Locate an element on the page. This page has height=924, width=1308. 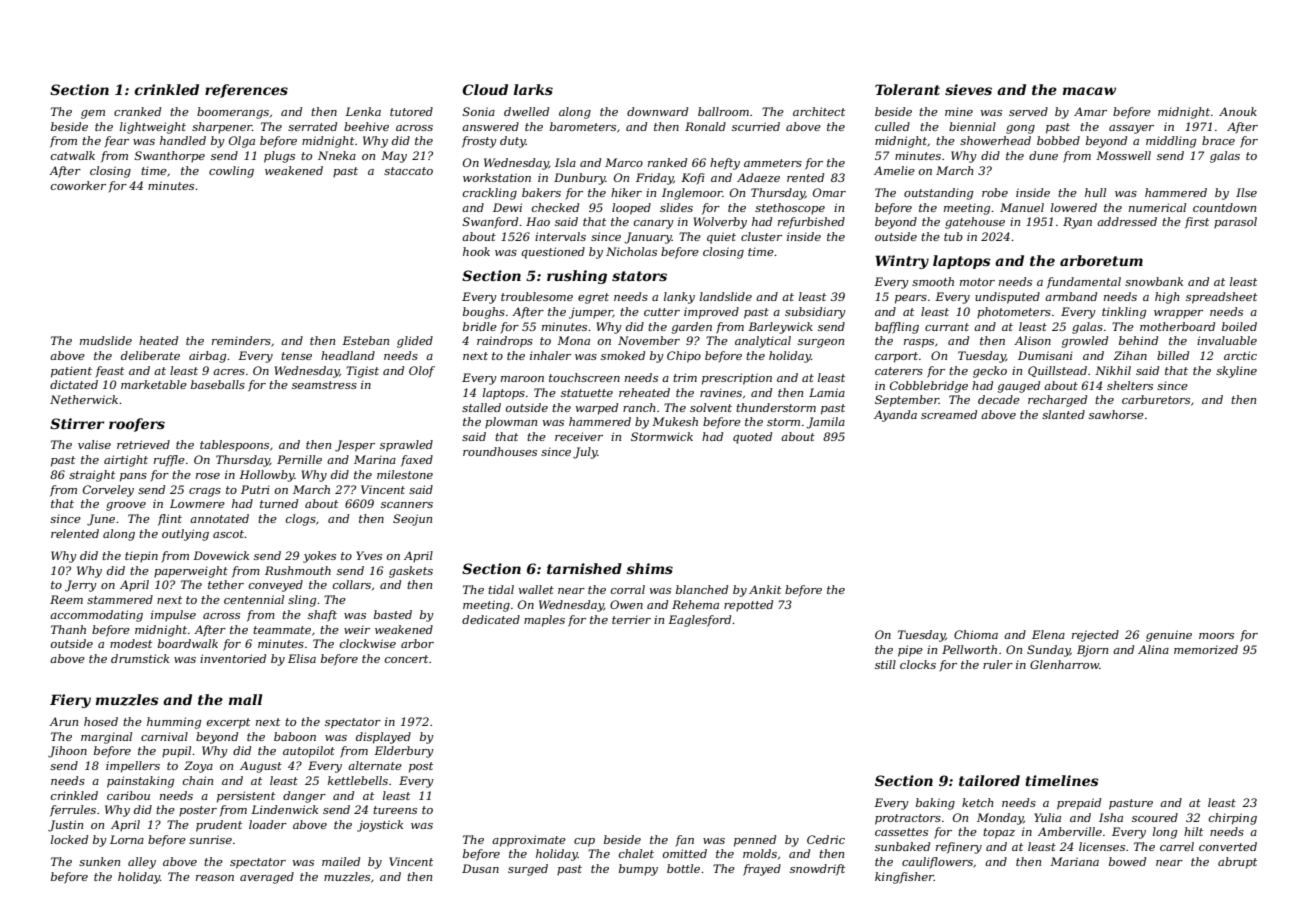
Cobblebridge is located at coordinates (929, 387).
